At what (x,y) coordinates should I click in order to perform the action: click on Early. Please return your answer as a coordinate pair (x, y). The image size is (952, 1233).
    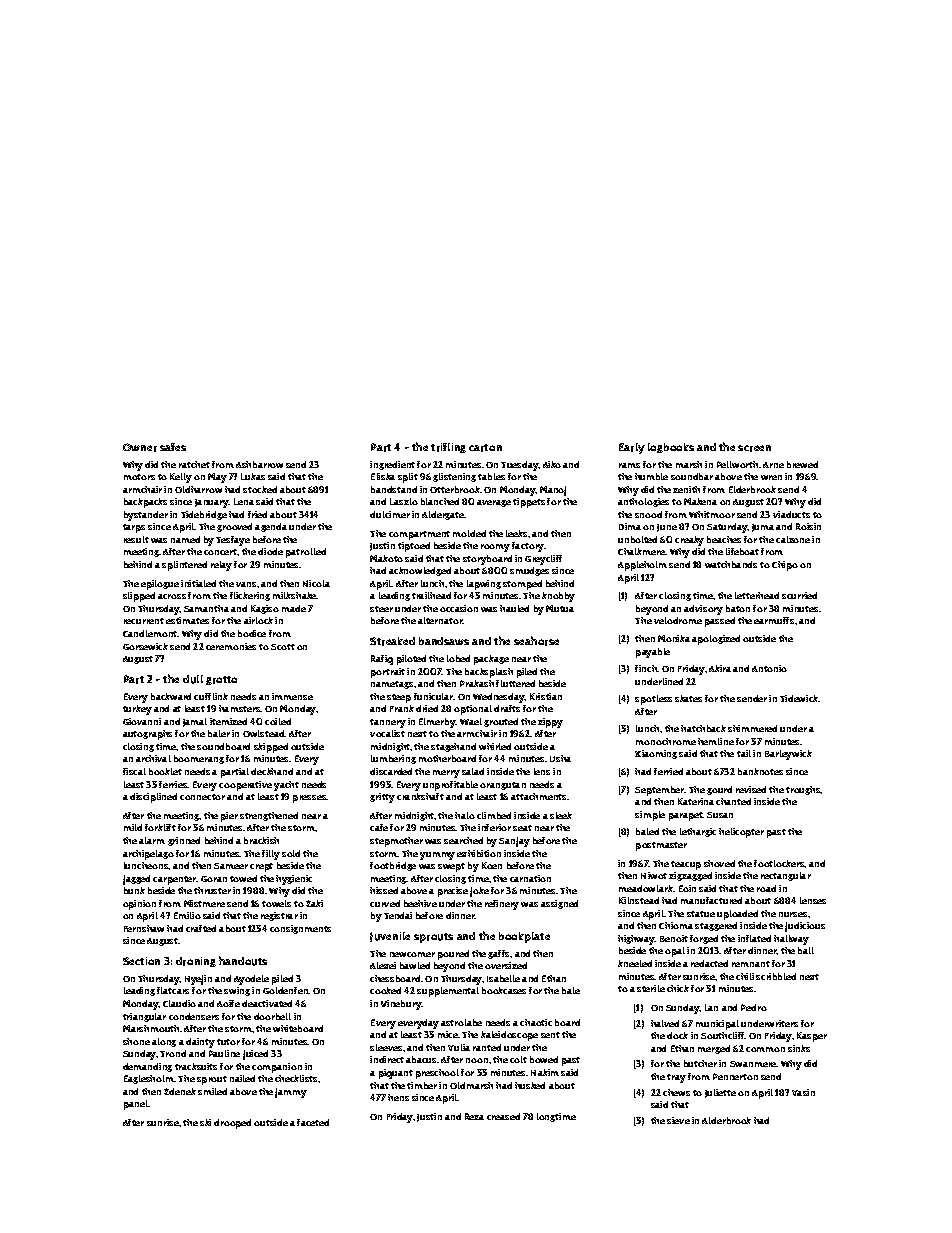
    Looking at the image, I should click on (632, 448).
